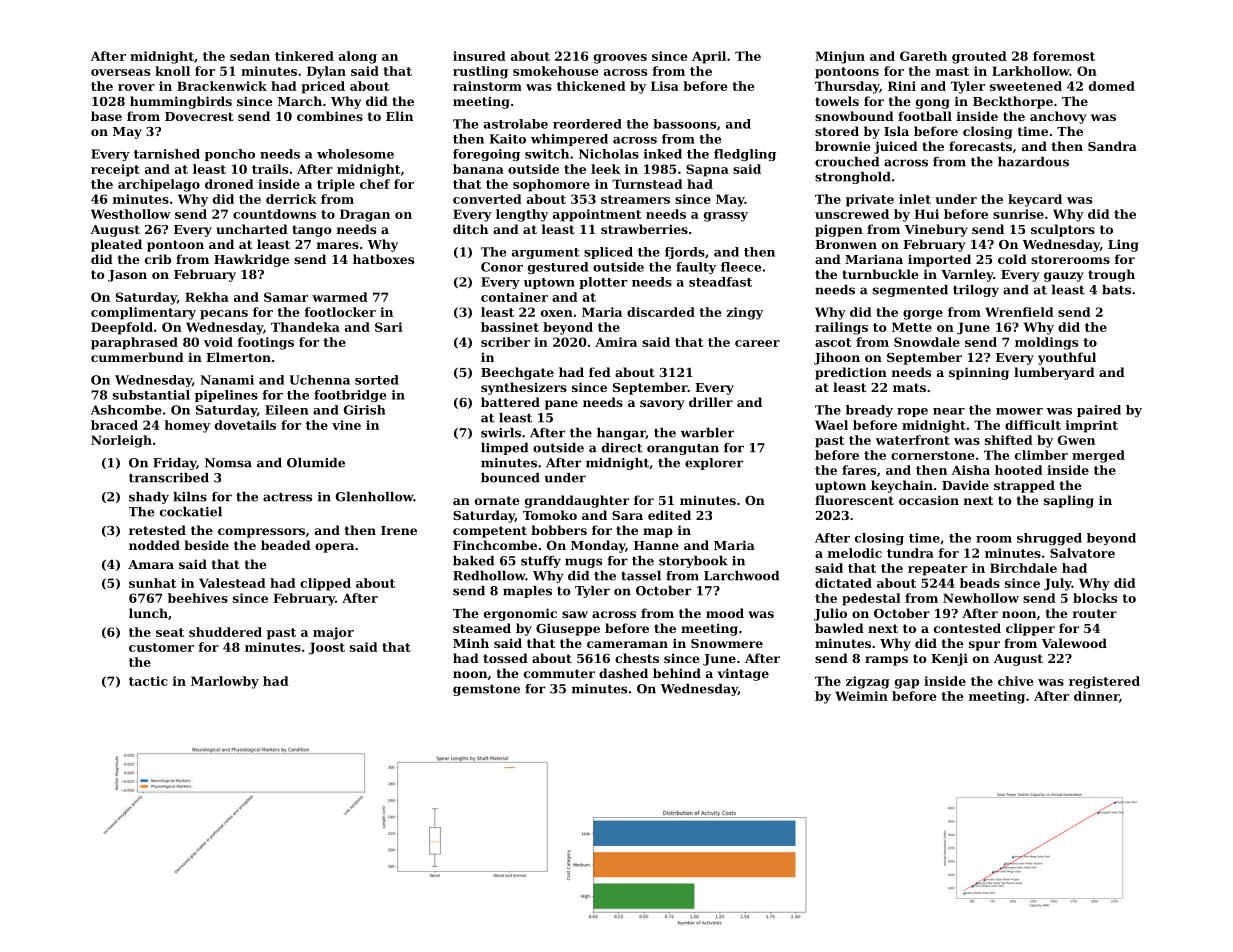 The image size is (1233, 952). I want to click on towels, so click(837, 101).
